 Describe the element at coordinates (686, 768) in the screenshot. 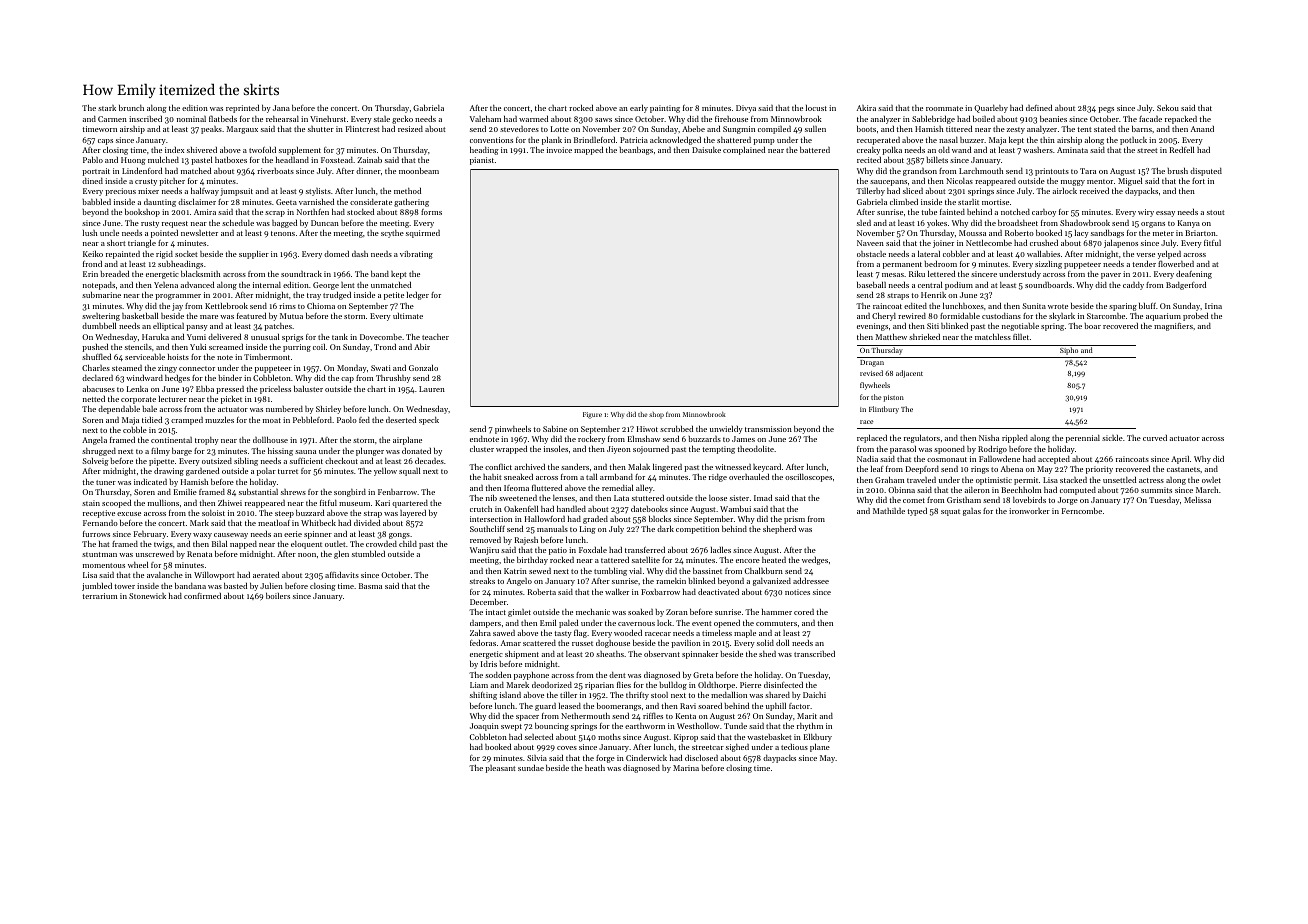

I see `Marina` at that location.
